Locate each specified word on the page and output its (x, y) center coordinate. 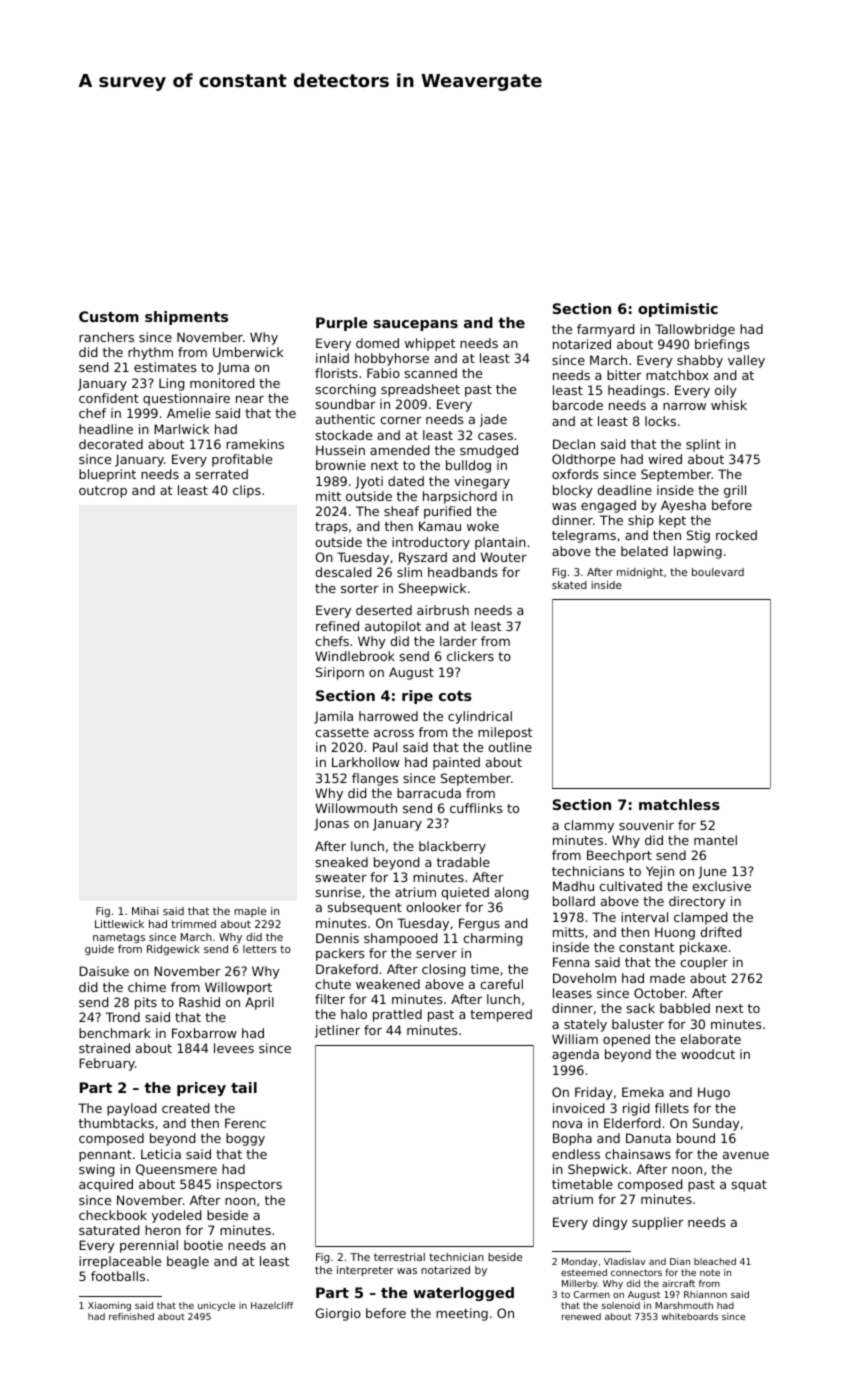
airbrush (443, 610)
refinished (131, 1316)
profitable (242, 460)
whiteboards (690, 1316)
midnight (640, 573)
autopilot (393, 627)
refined (337, 626)
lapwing (698, 552)
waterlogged (463, 1294)
